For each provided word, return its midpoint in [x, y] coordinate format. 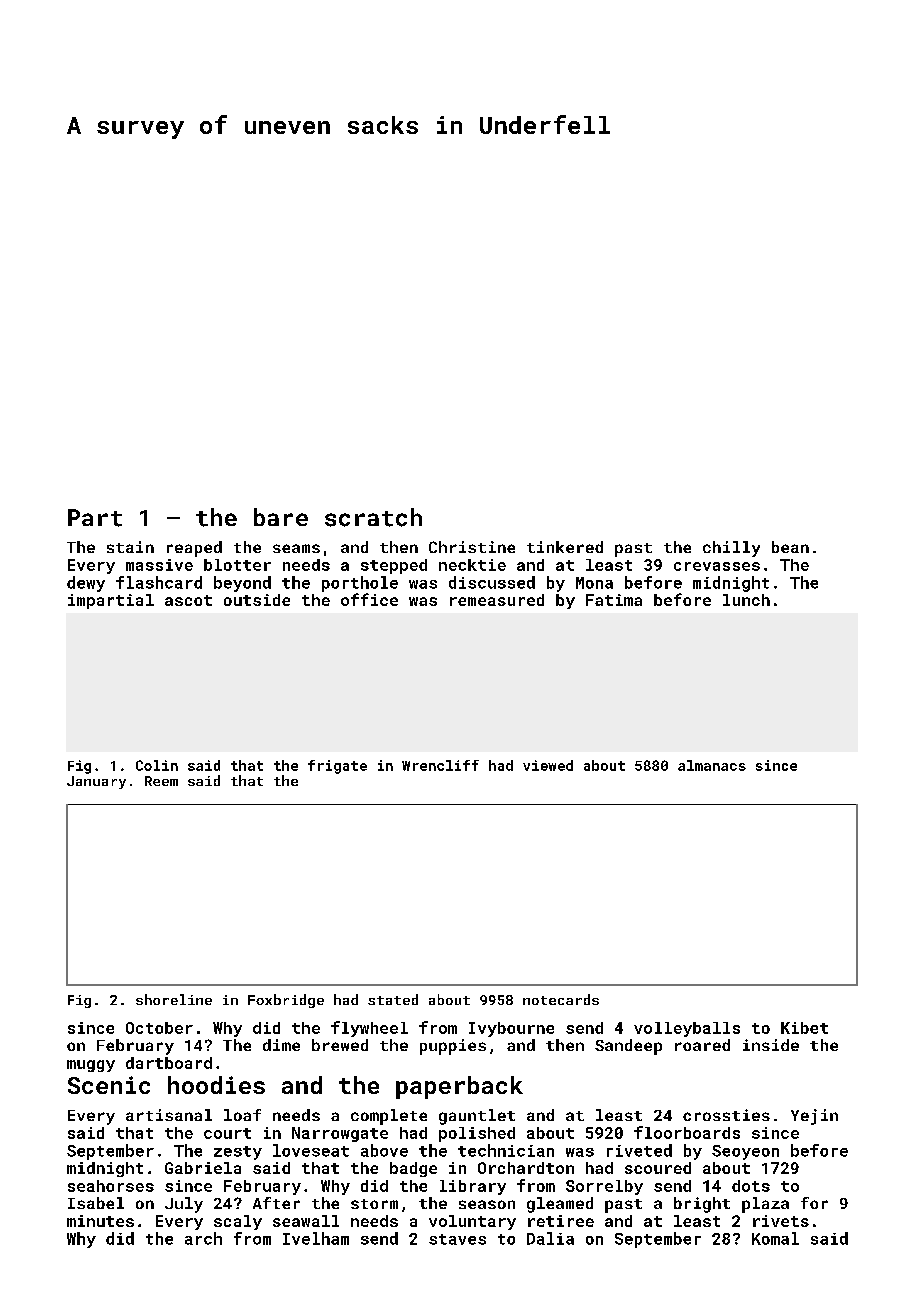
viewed [548, 765]
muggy [91, 1066]
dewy [86, 584]
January [96, 782]
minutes [100, 1221]
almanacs [712, 765]
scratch [373, 517]
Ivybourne [511, 1029]
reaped [194, 549]
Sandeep [628, 1047]
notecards [561, 999]
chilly [731, 549]
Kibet [804, 1028]
